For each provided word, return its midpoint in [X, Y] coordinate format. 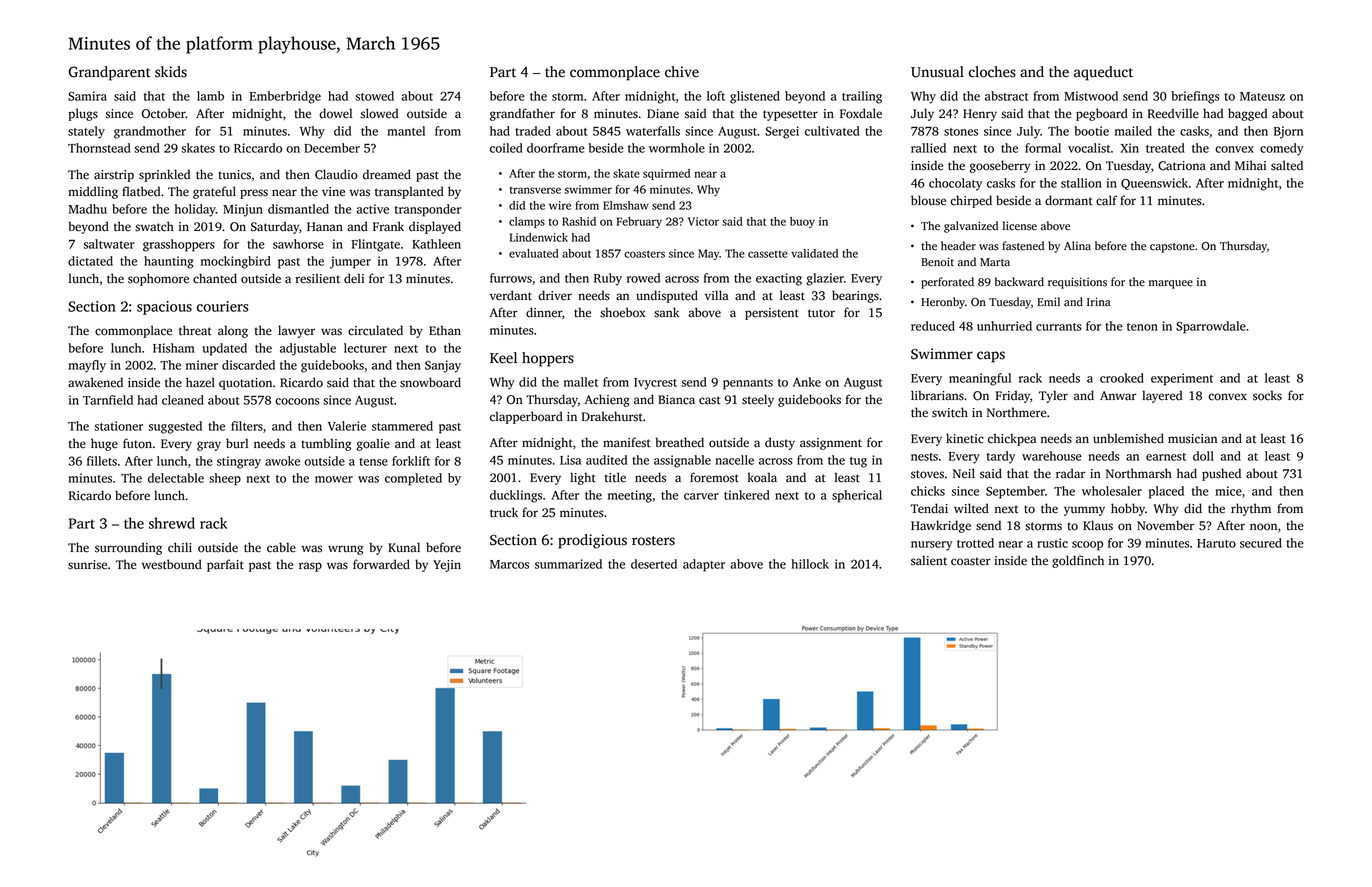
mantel [406, 131]
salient [929, 560]
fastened [1023, 246]
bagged [1247, 114]
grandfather [522, 114]
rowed [643, 278]
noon [1263, 527]
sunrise [87, 565]
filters [247, 426]
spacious [164, 308]
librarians [937, 395]
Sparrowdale [1211, 327]
